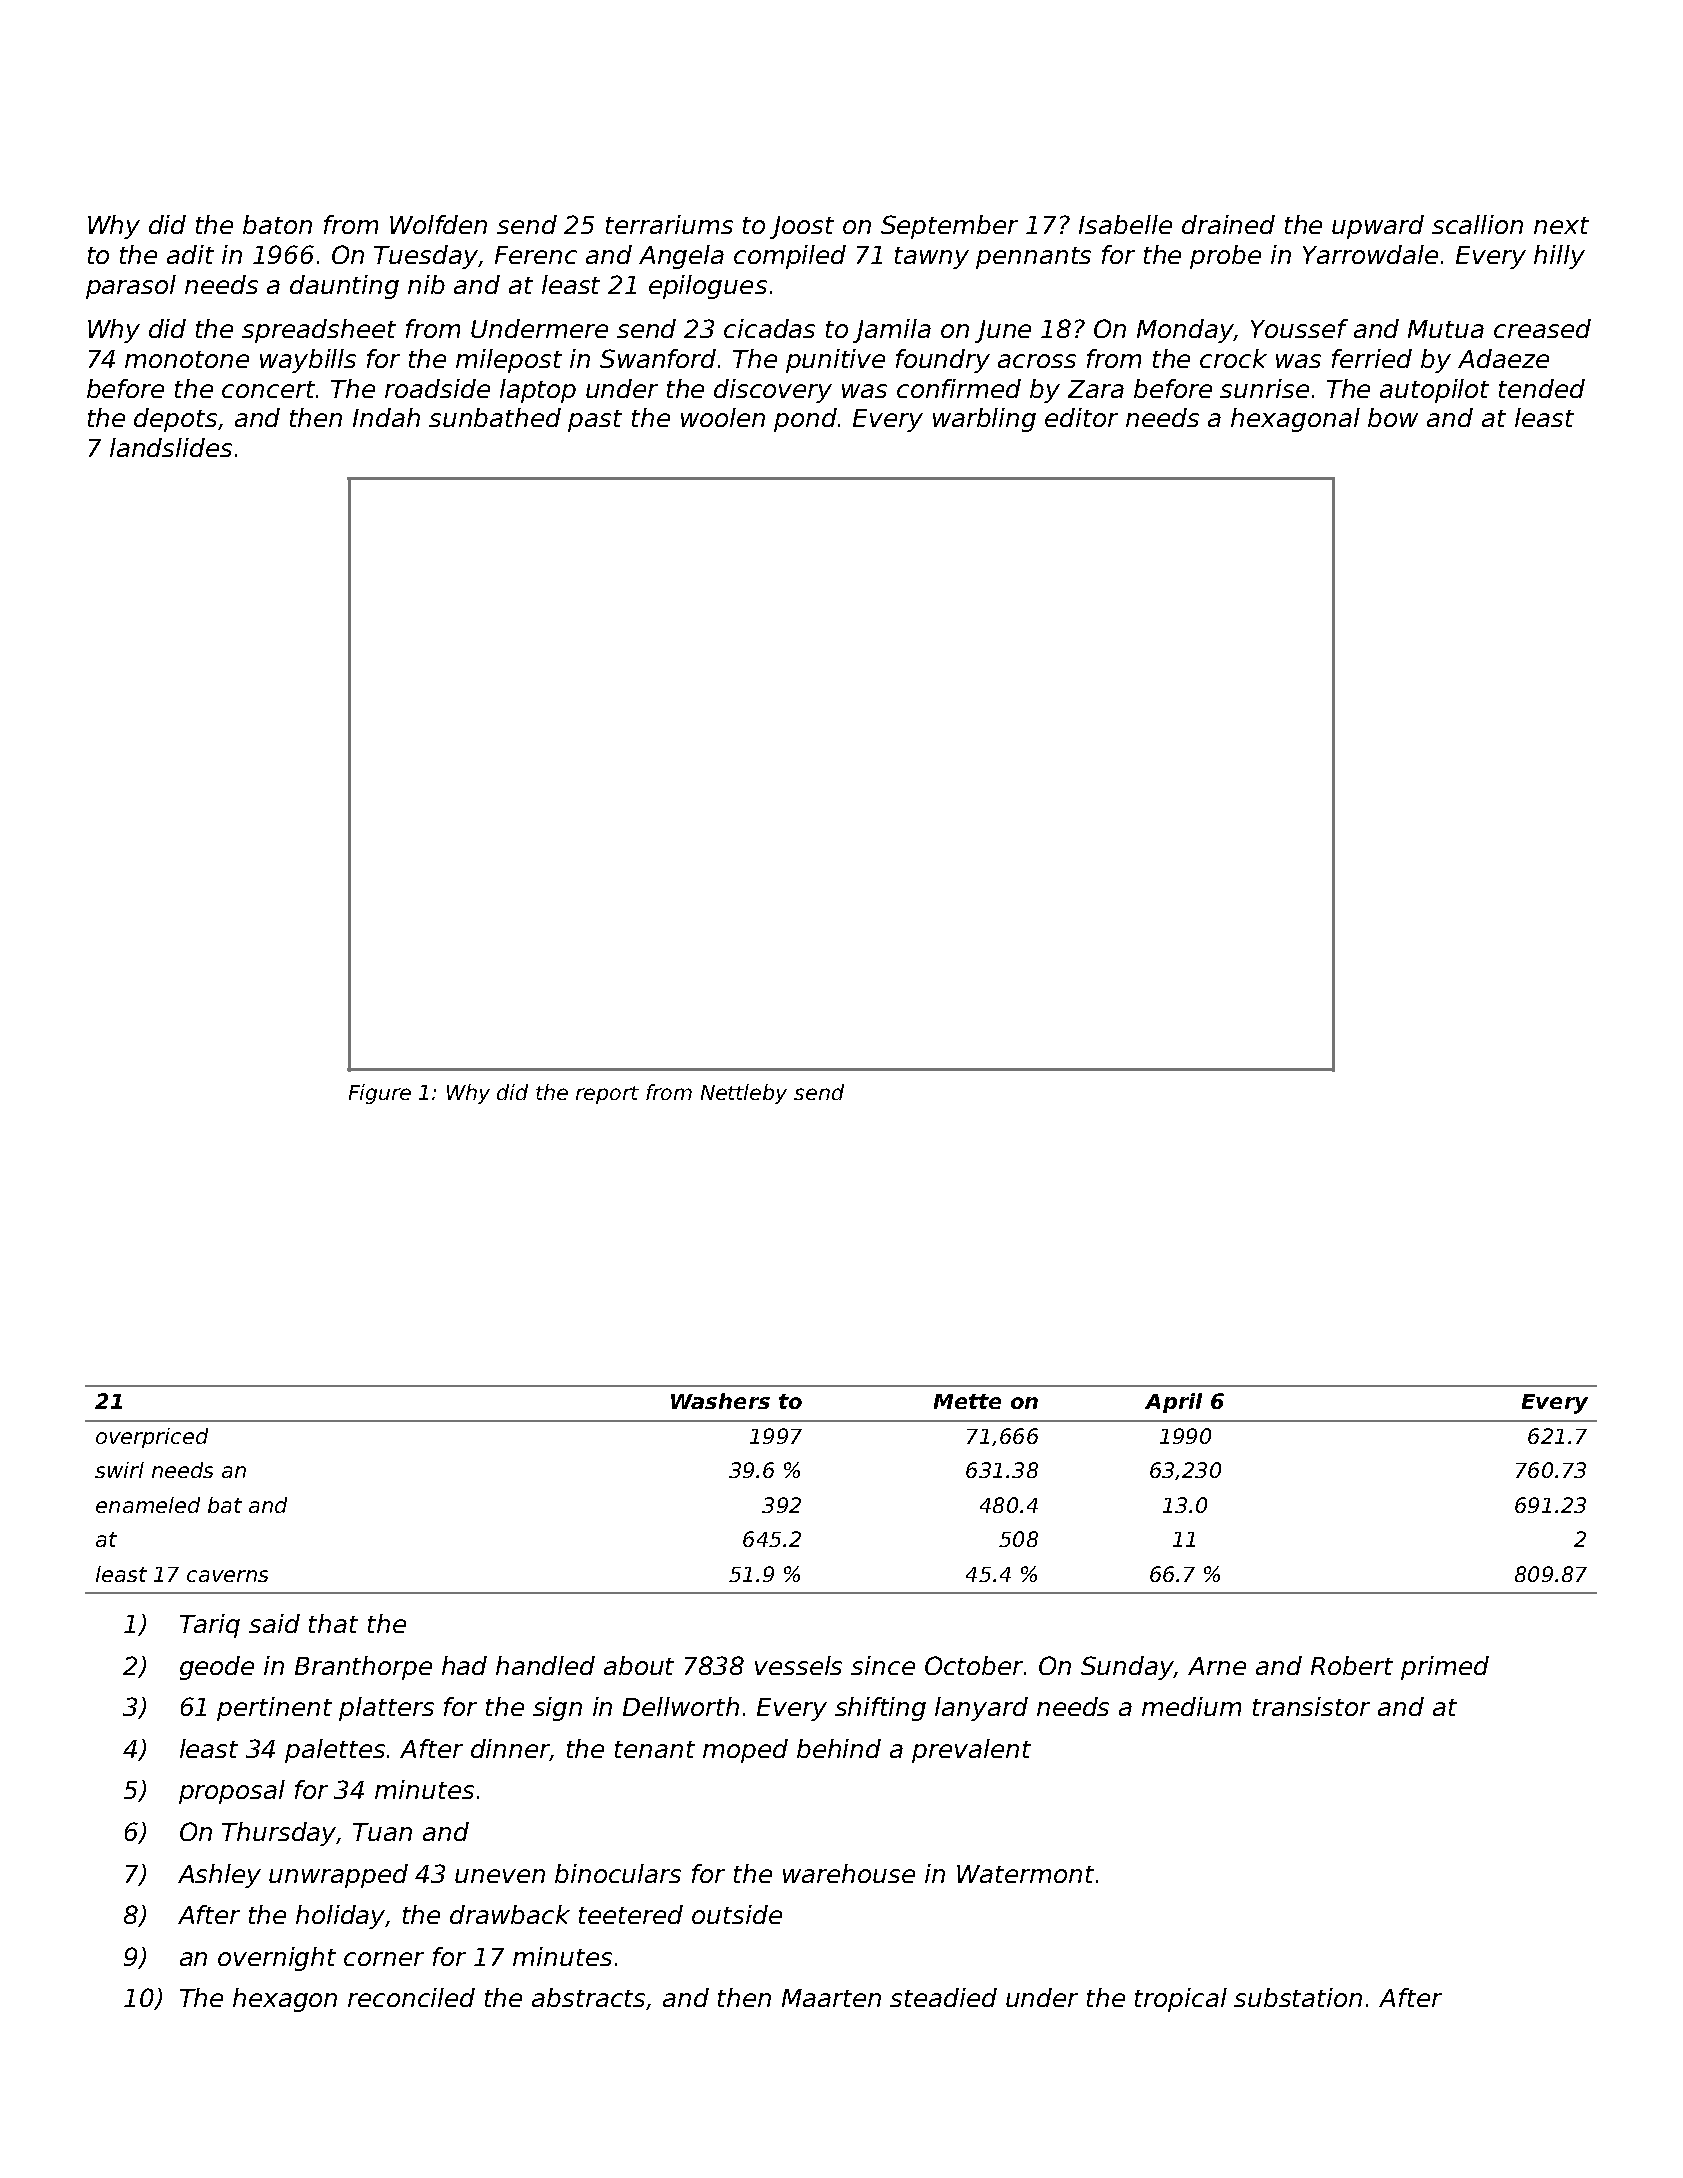 This image has height=2178, width=1683. I want to click on report, so click(607, 1095).
